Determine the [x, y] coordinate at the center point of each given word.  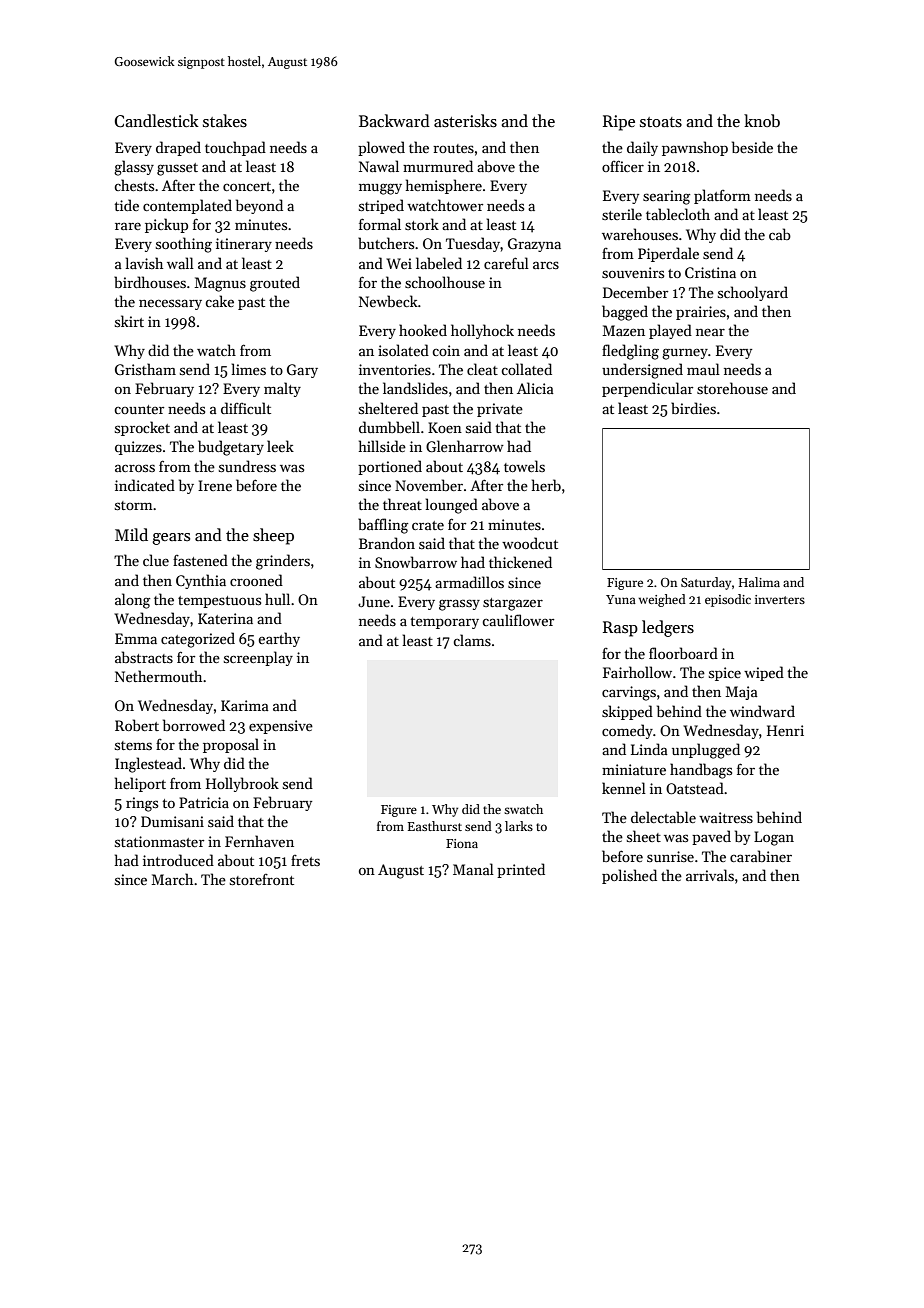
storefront [262, 879]
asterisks [465, 121]
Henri [785, 730]
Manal [473, 869]
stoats [661, 122]
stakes [225, 121]
